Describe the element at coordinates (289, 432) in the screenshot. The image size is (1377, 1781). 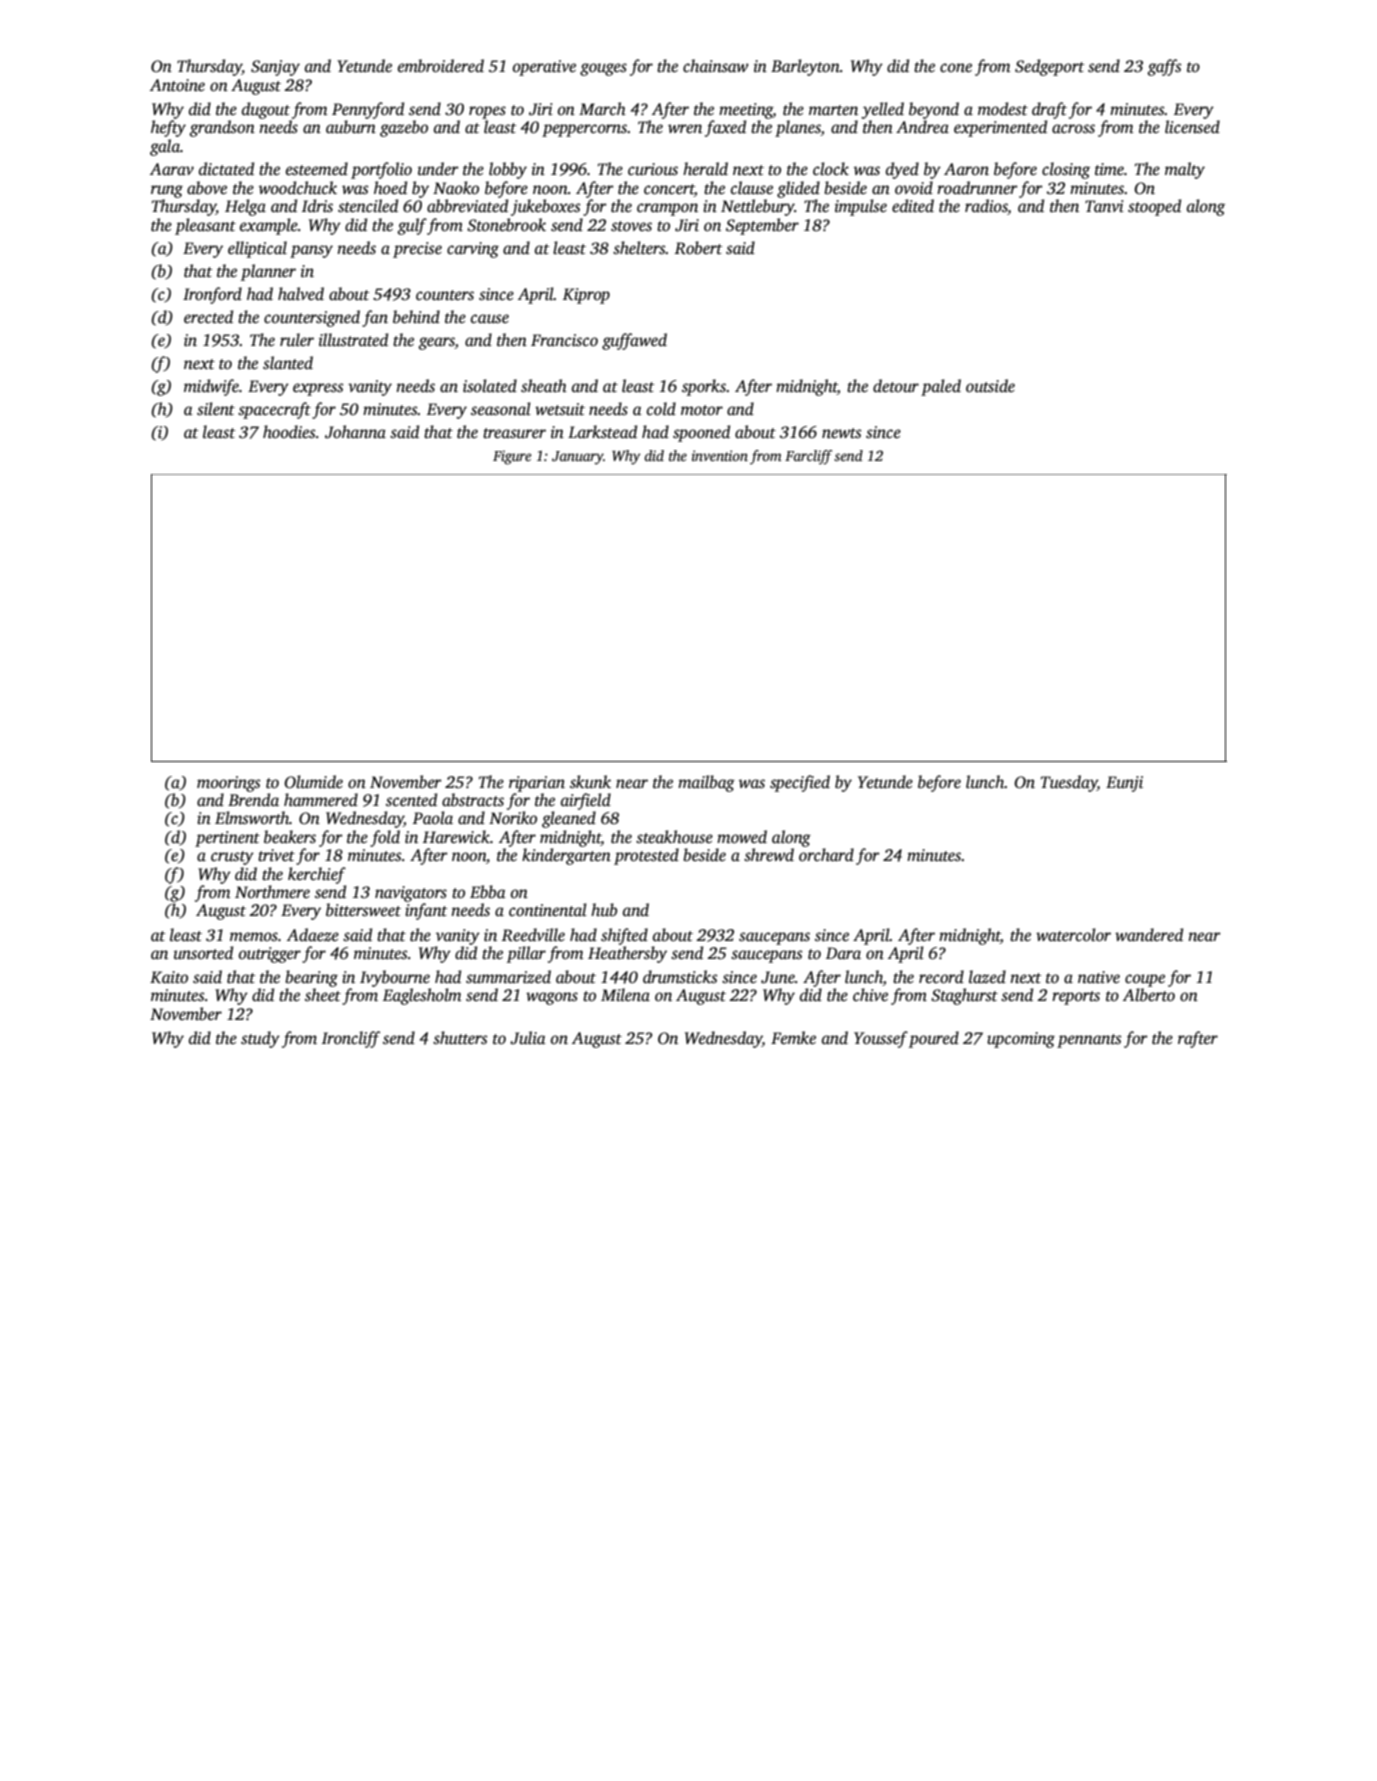
I see `hoodies` at that location.
